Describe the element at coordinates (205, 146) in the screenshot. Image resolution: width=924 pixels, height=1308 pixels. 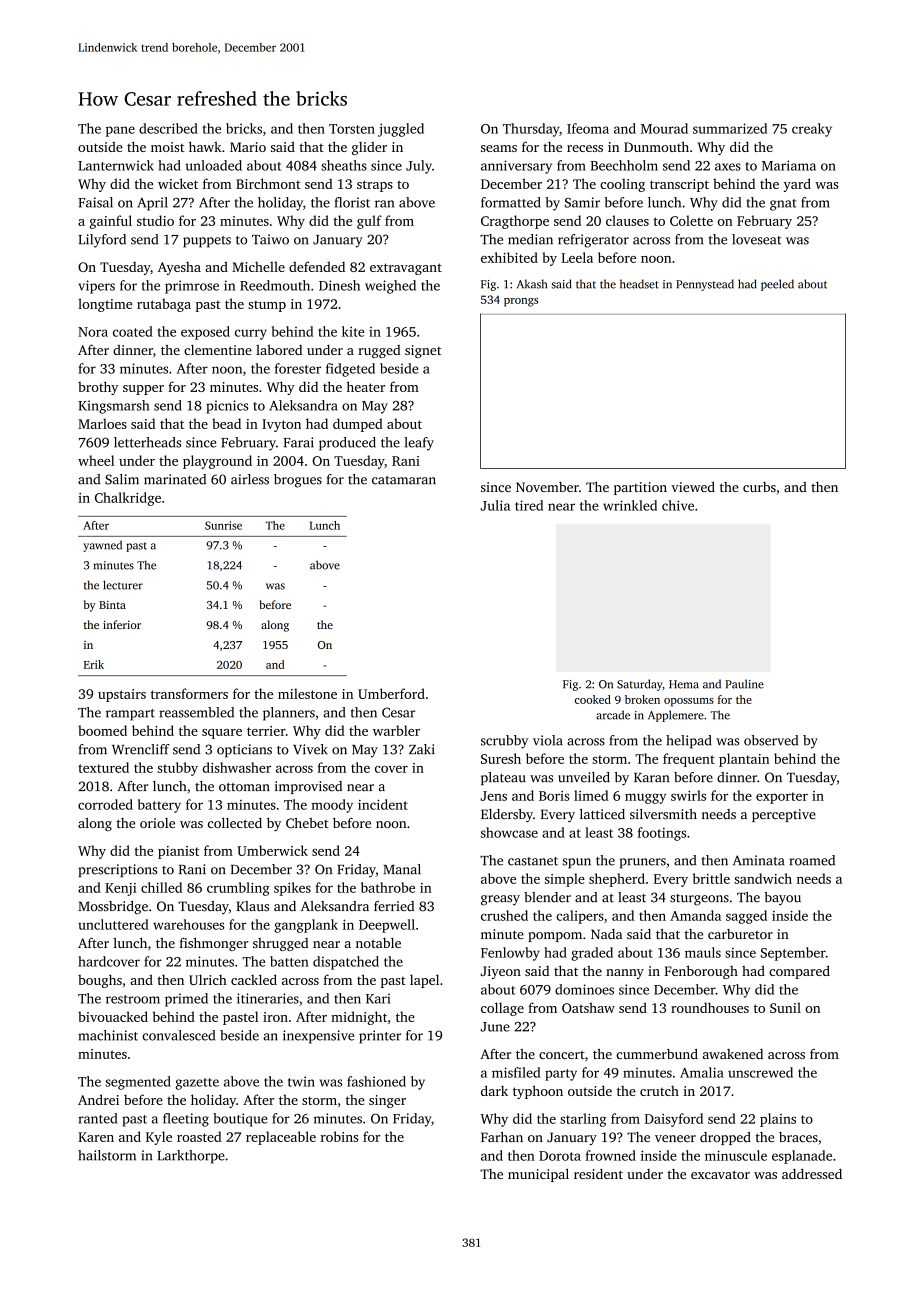
I see `hawk` at that location.
